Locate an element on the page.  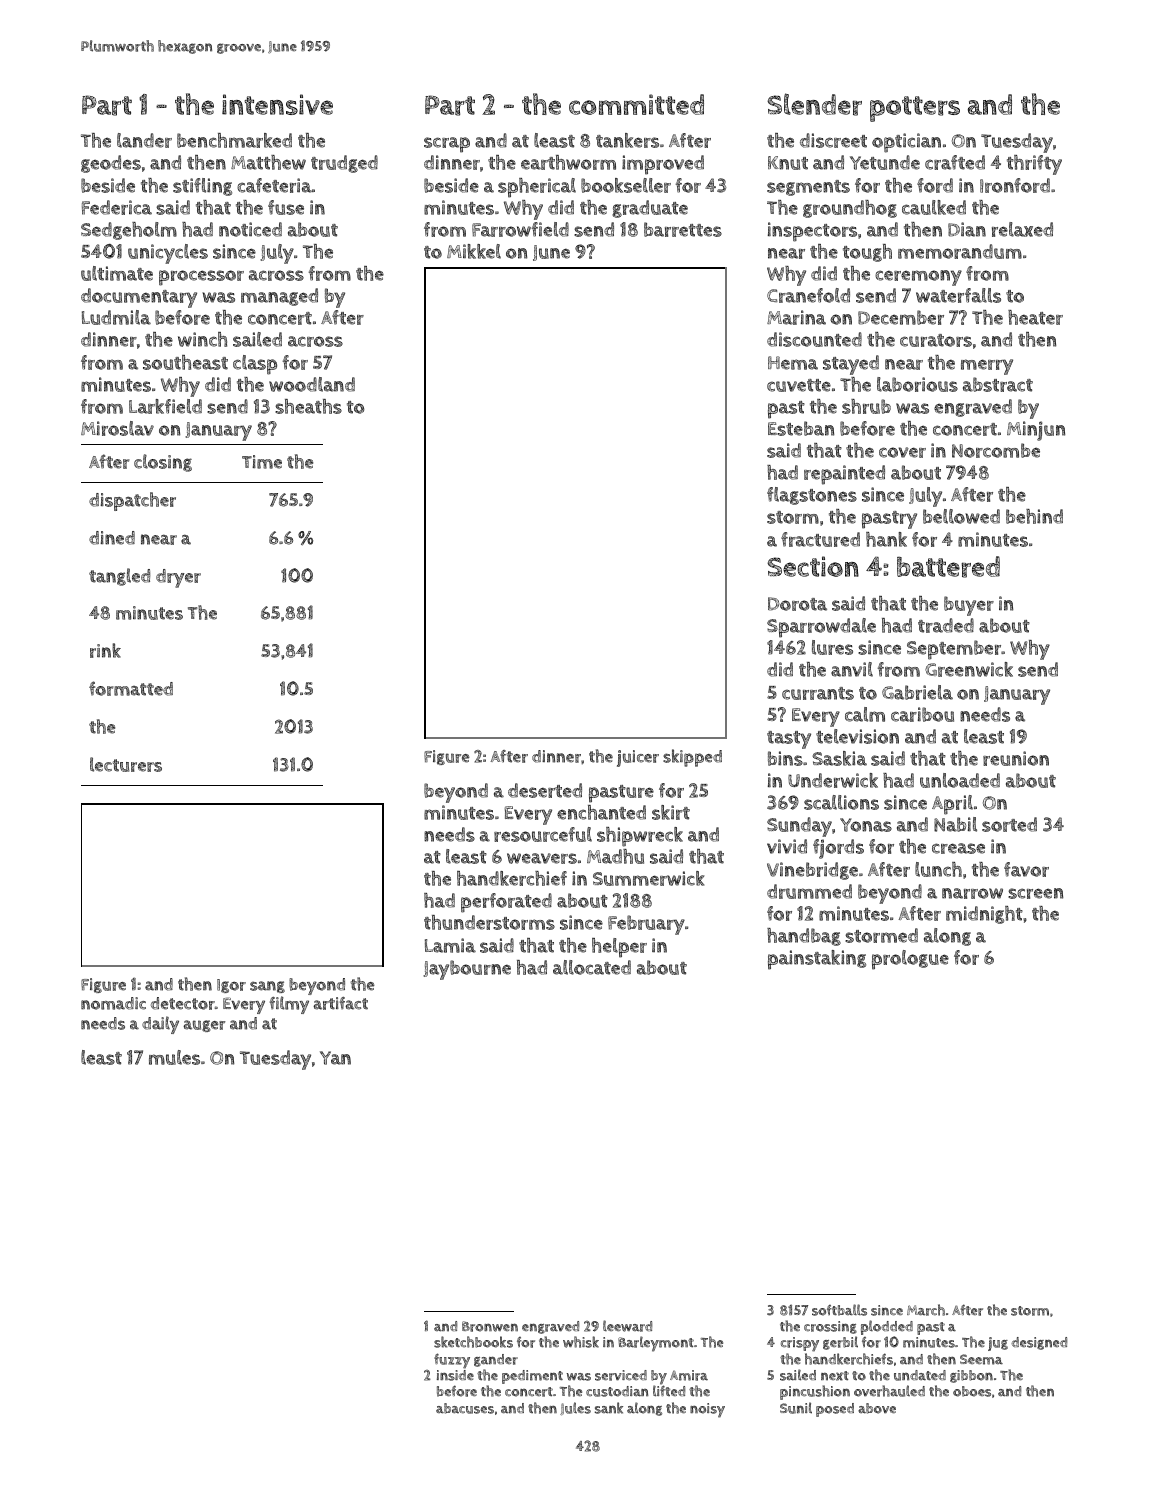
committed is located at coordinates (636, 104).
